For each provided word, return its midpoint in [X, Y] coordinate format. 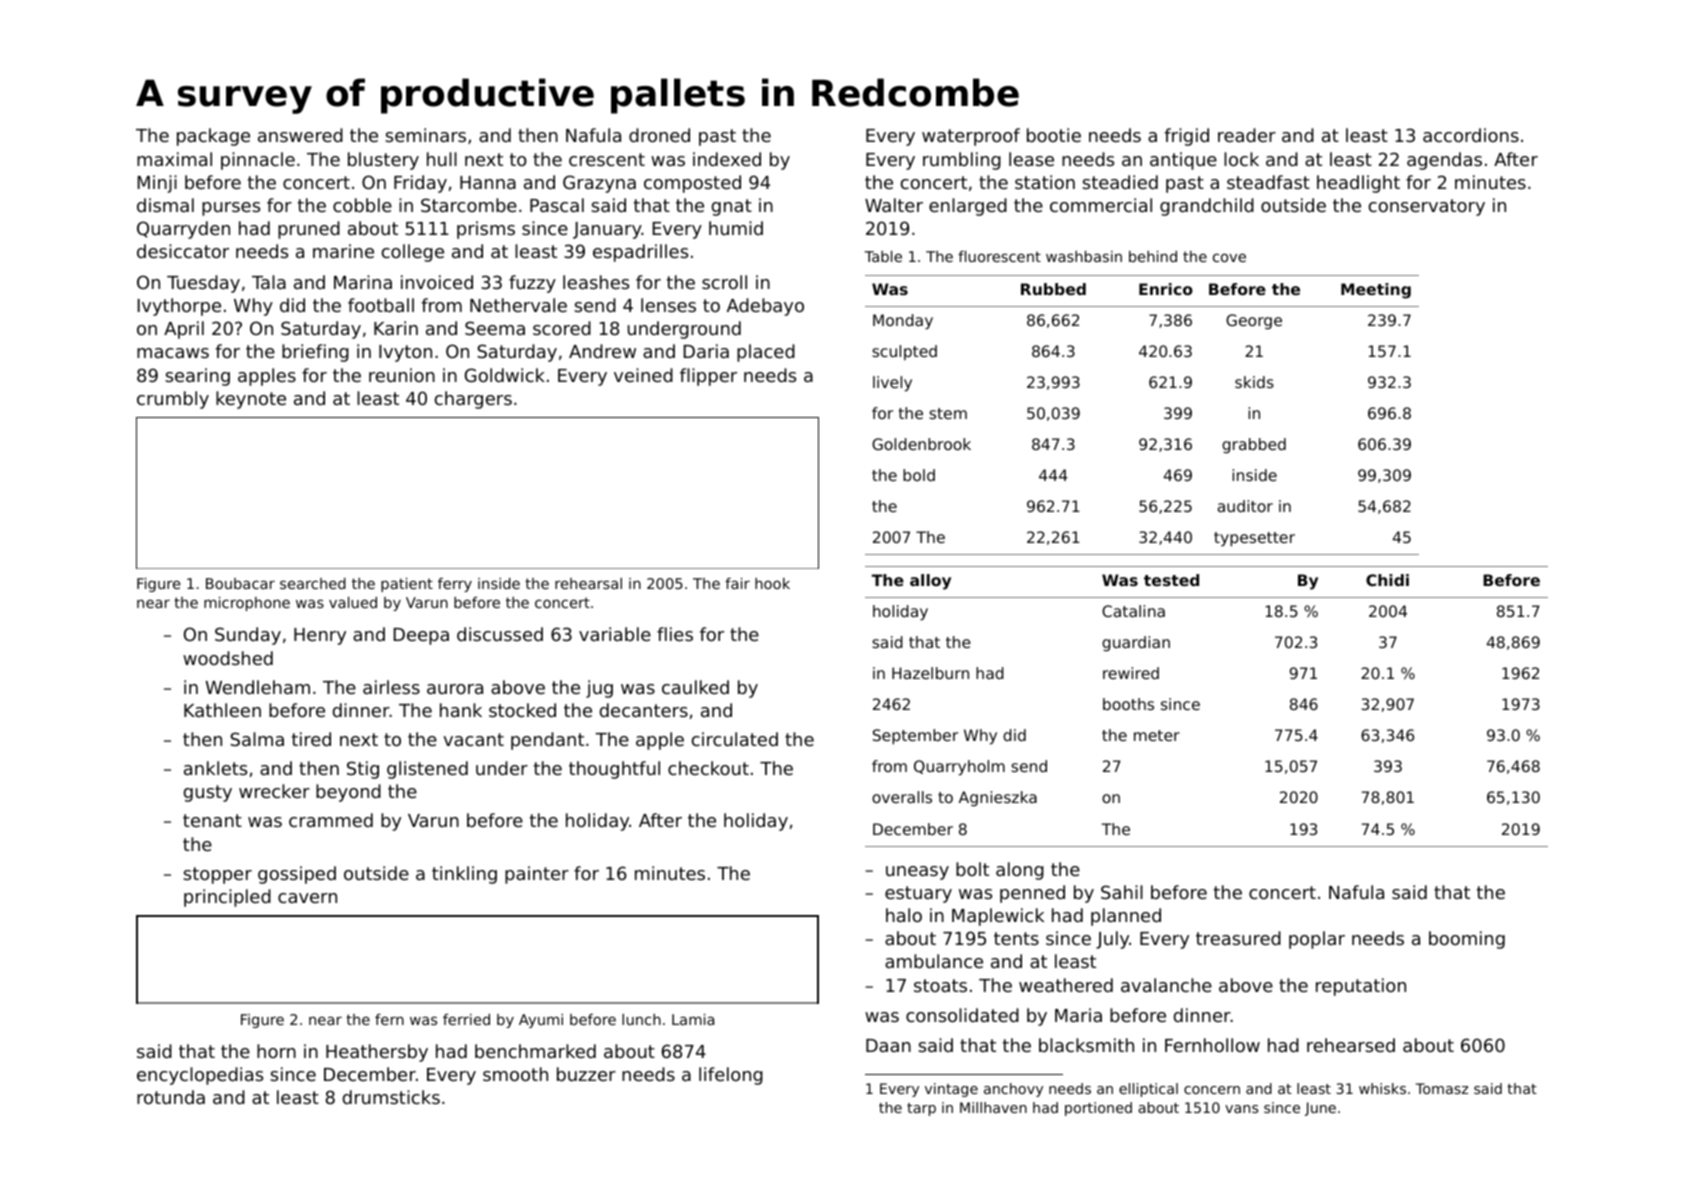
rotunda [171, 1097]
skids [1254, 382]
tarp [921, 1109]
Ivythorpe [179, 307]
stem [948, 413]
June [1320, 1109]
